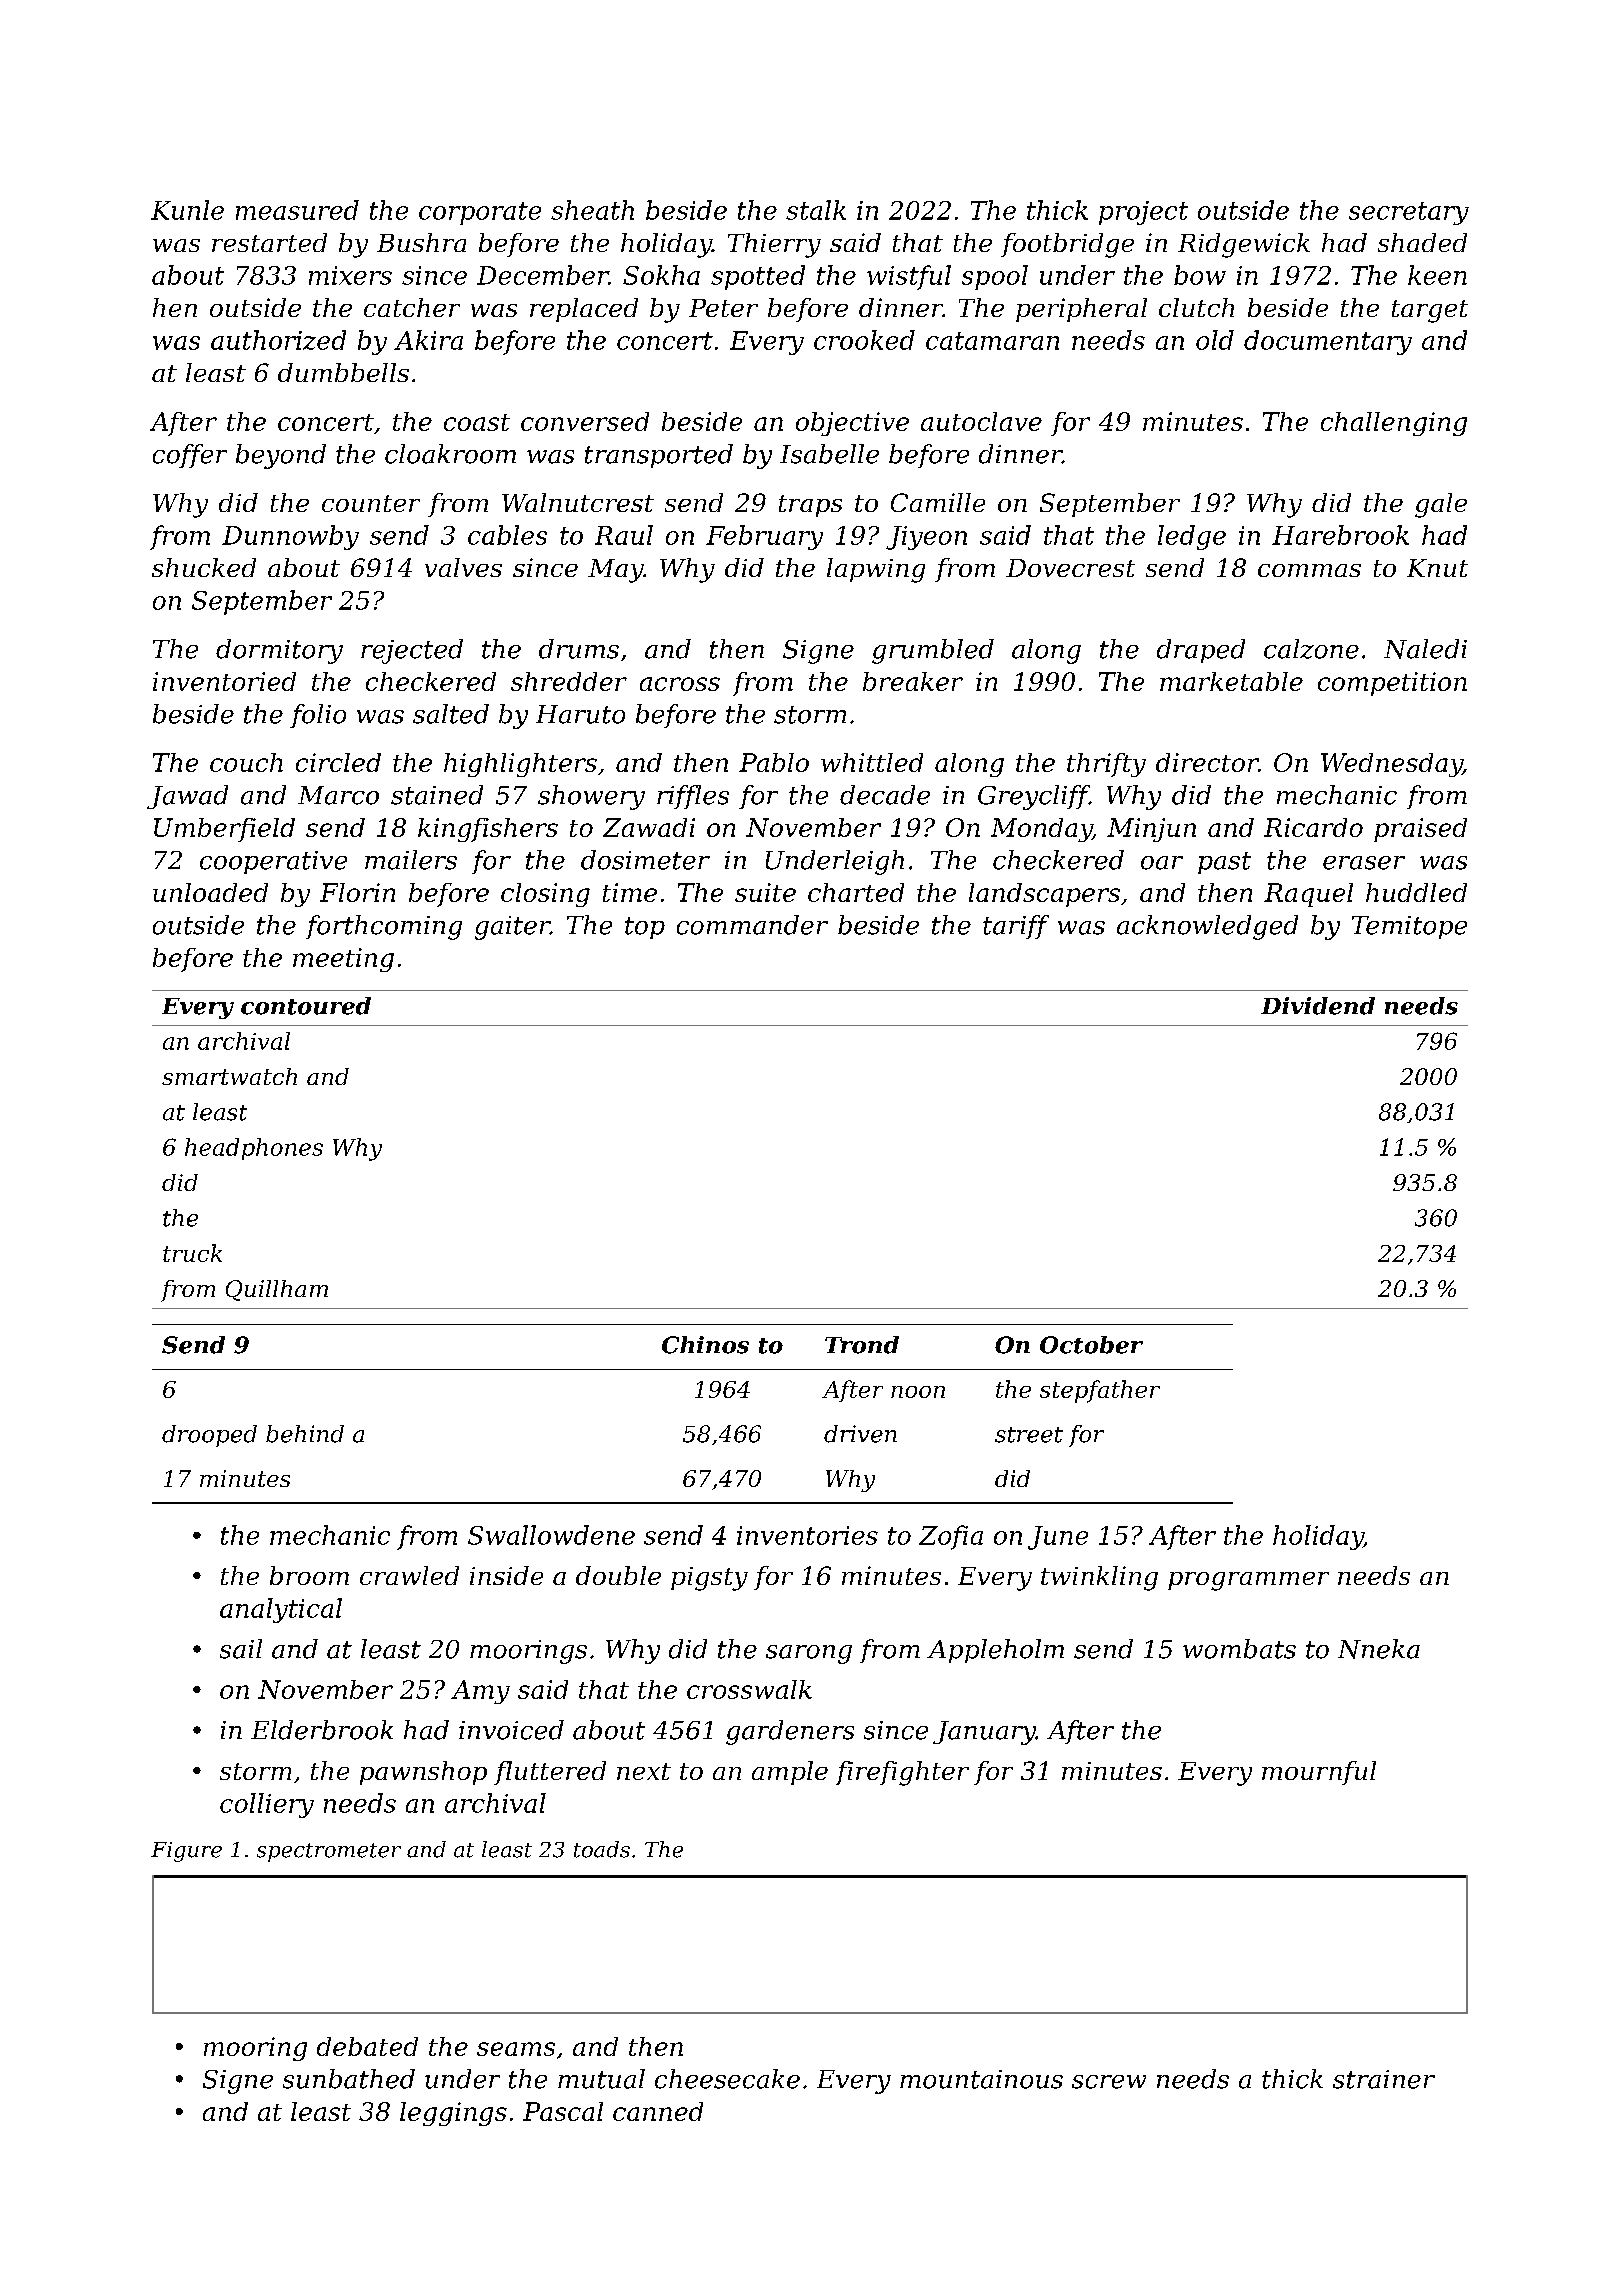 The image size is (1620, 2292). What do you see at coordinates (618, 1575) in the screenshot?
I see `double` at bounding box center [618, 1575].
